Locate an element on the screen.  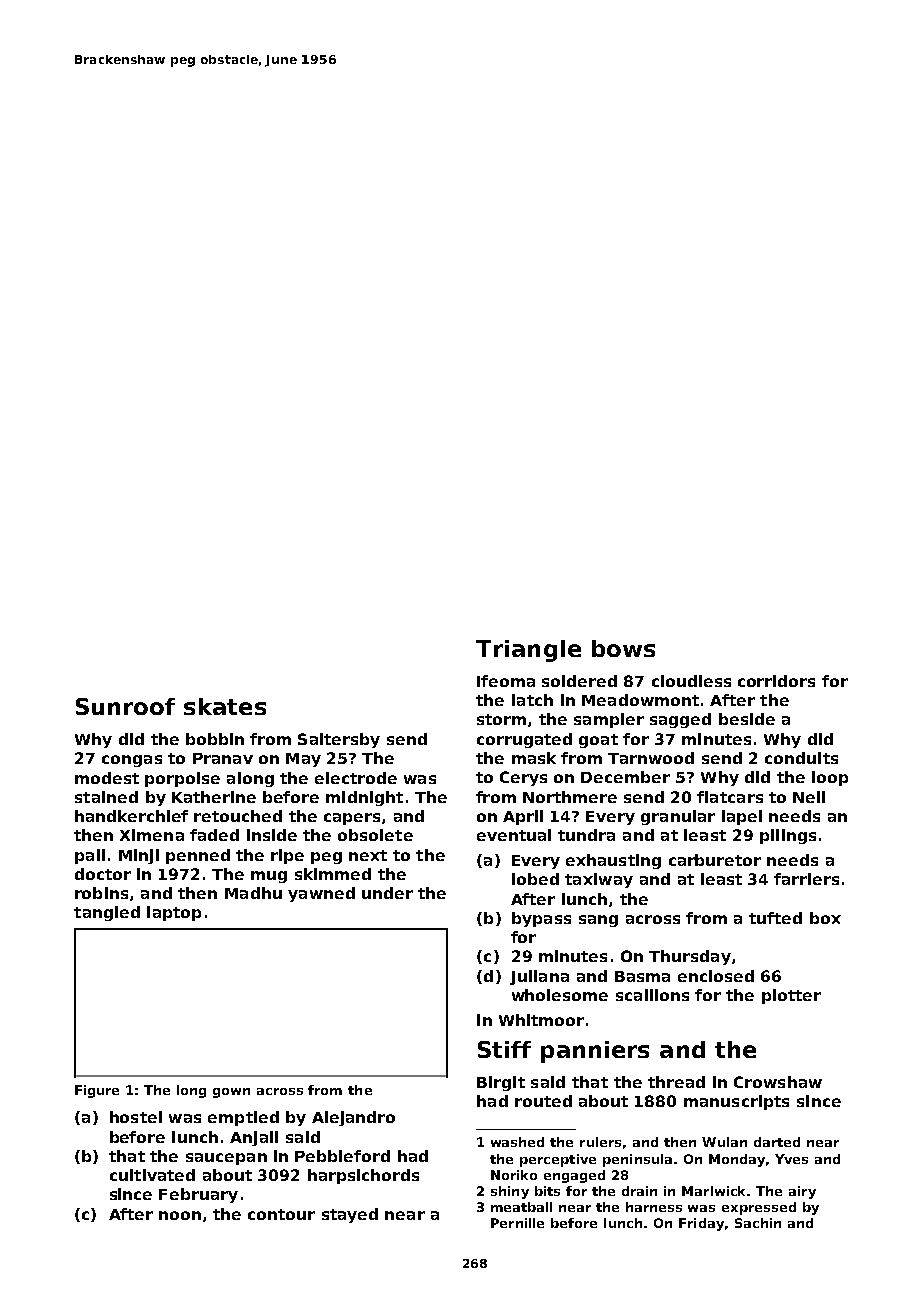
Stiff is located at coordinates (504, 1049).
